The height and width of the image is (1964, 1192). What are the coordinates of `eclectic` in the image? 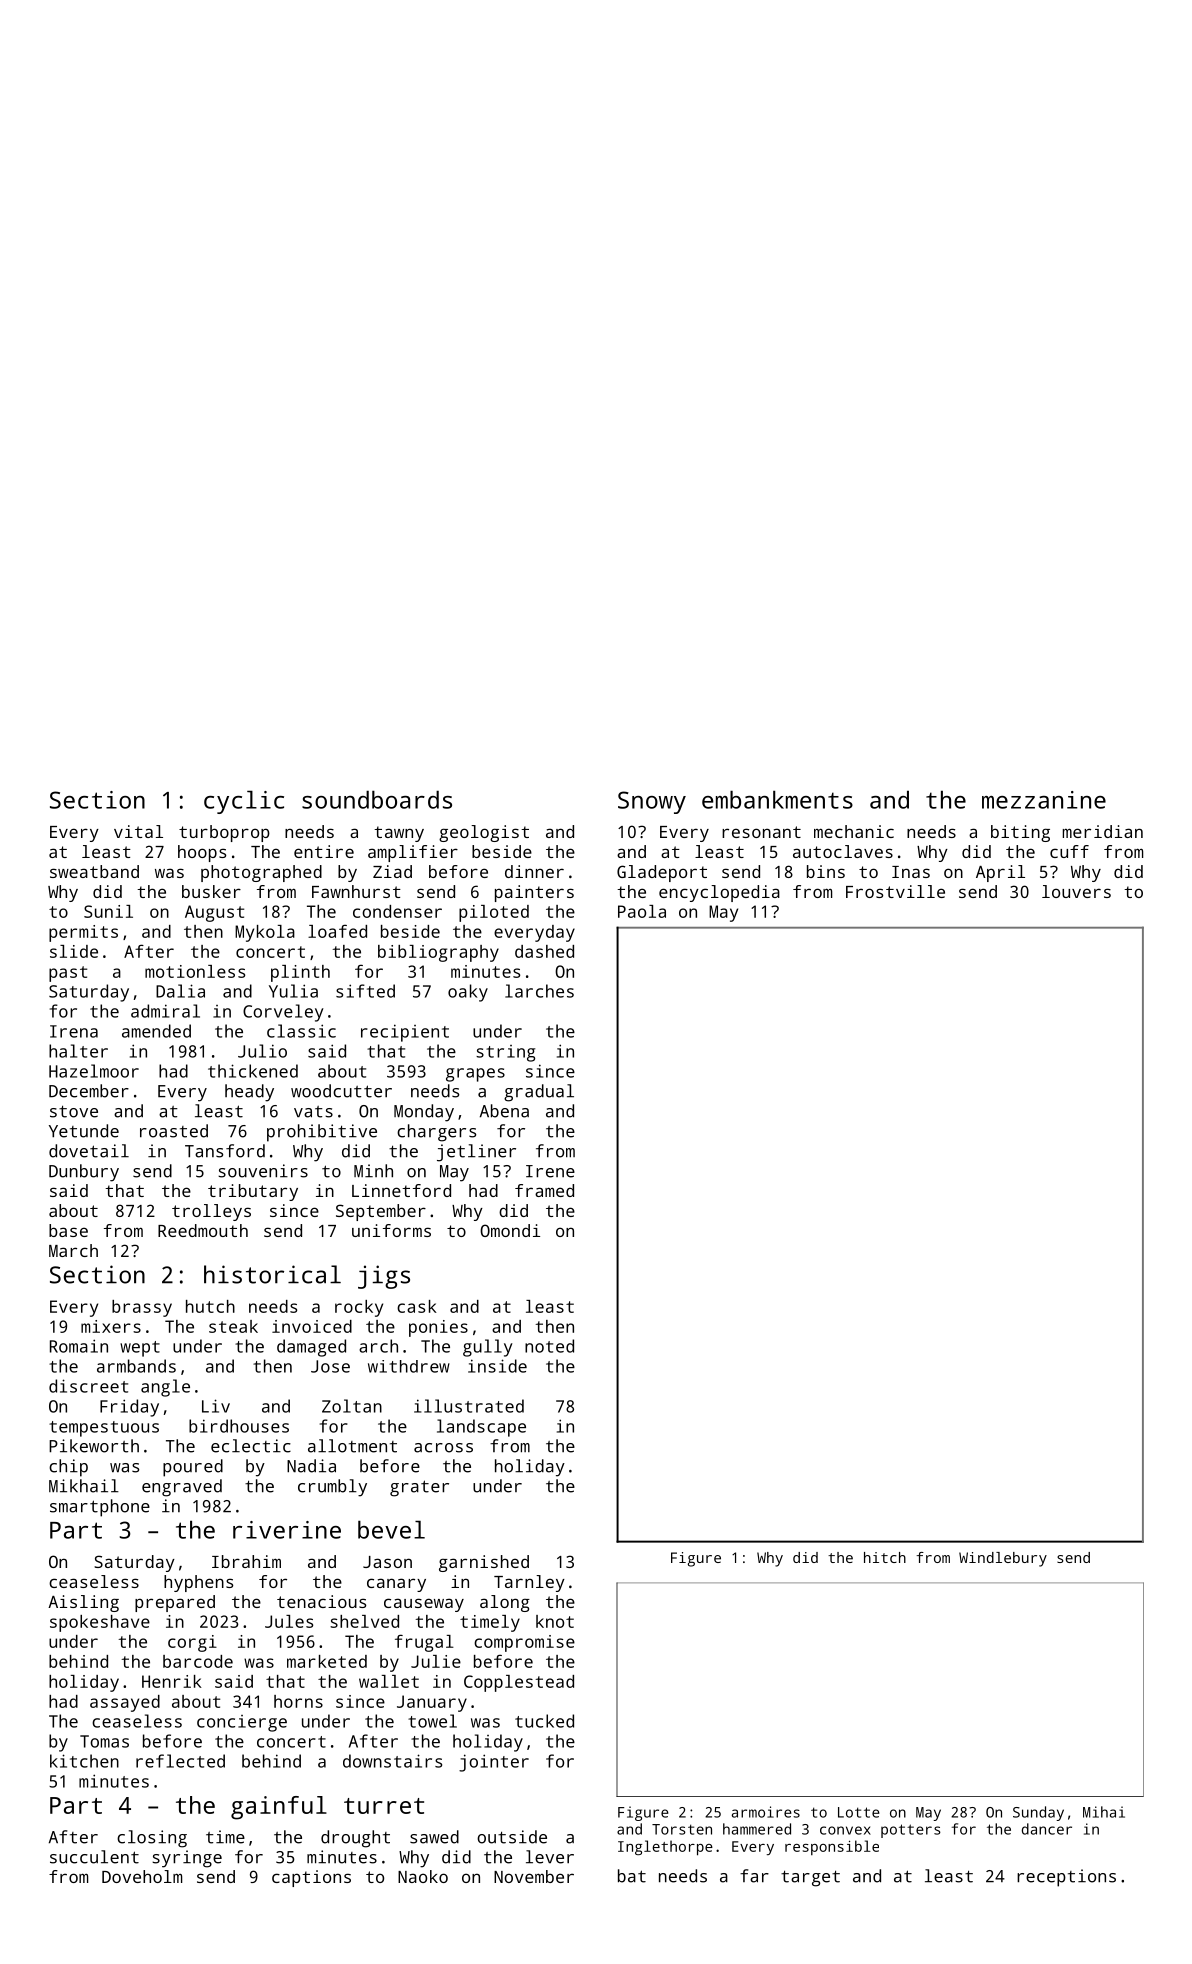 It's located at (251, 1446).
